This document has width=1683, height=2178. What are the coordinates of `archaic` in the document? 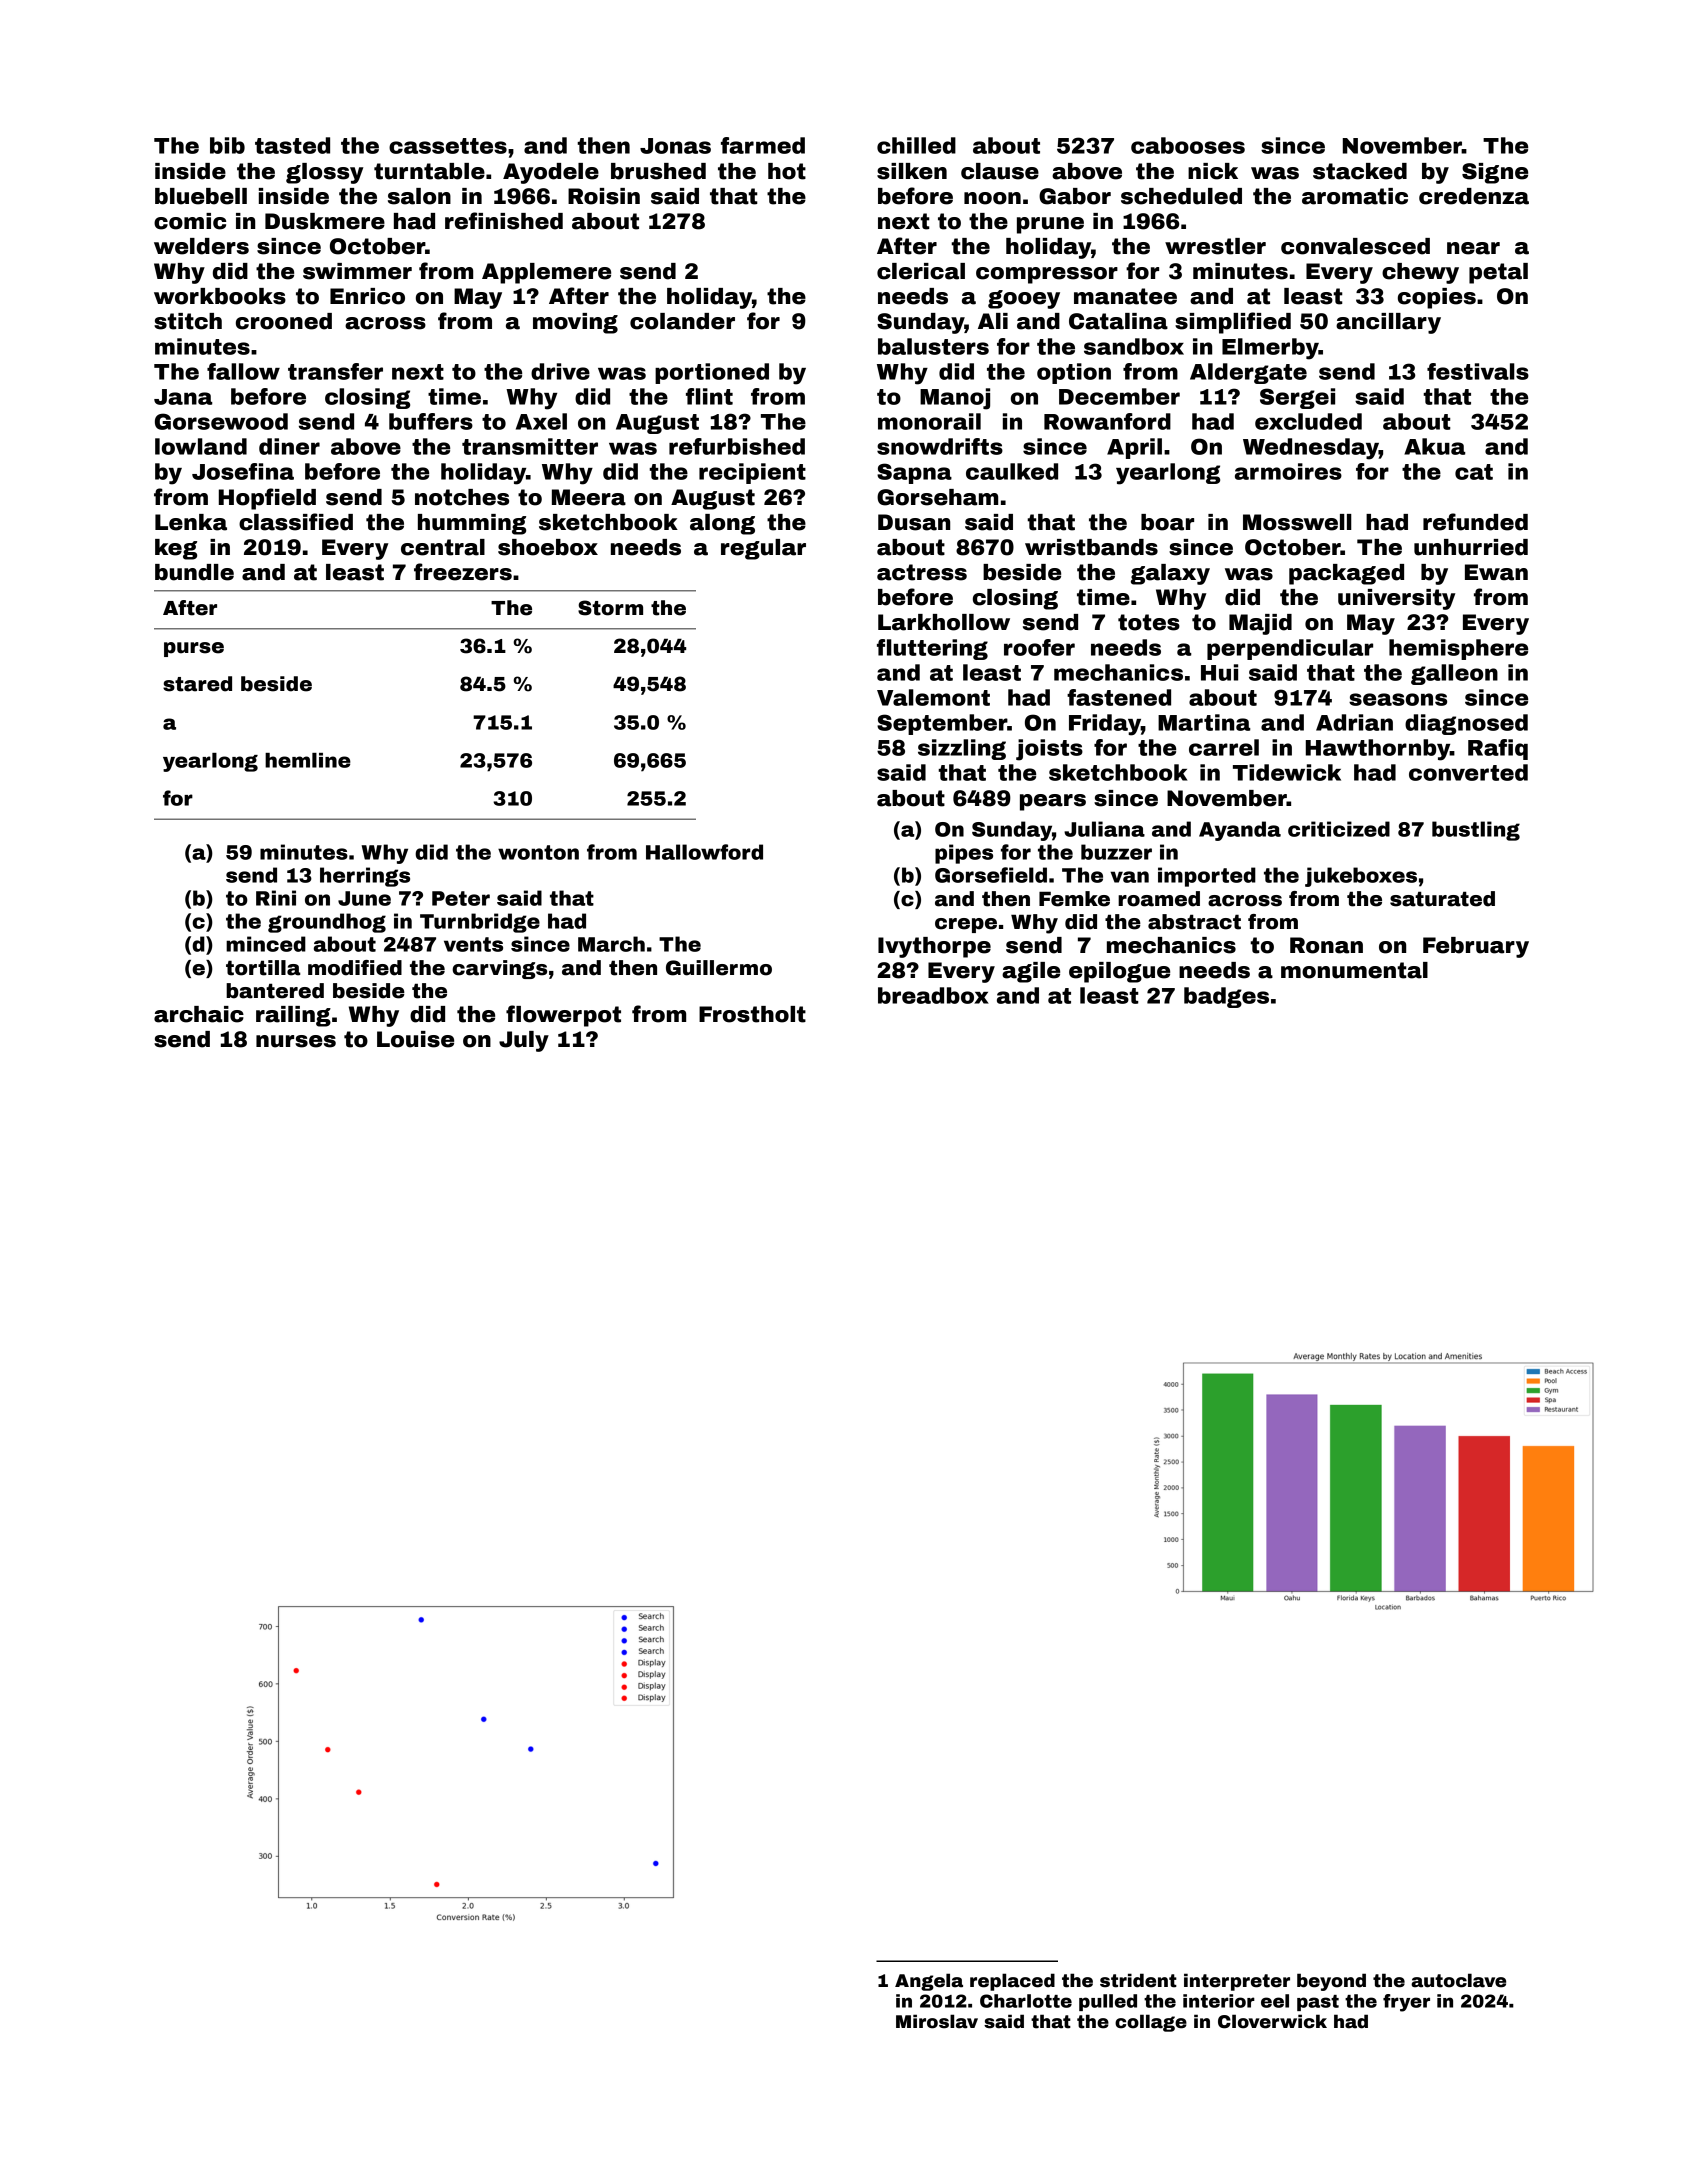 It's located at (199, 1014).
